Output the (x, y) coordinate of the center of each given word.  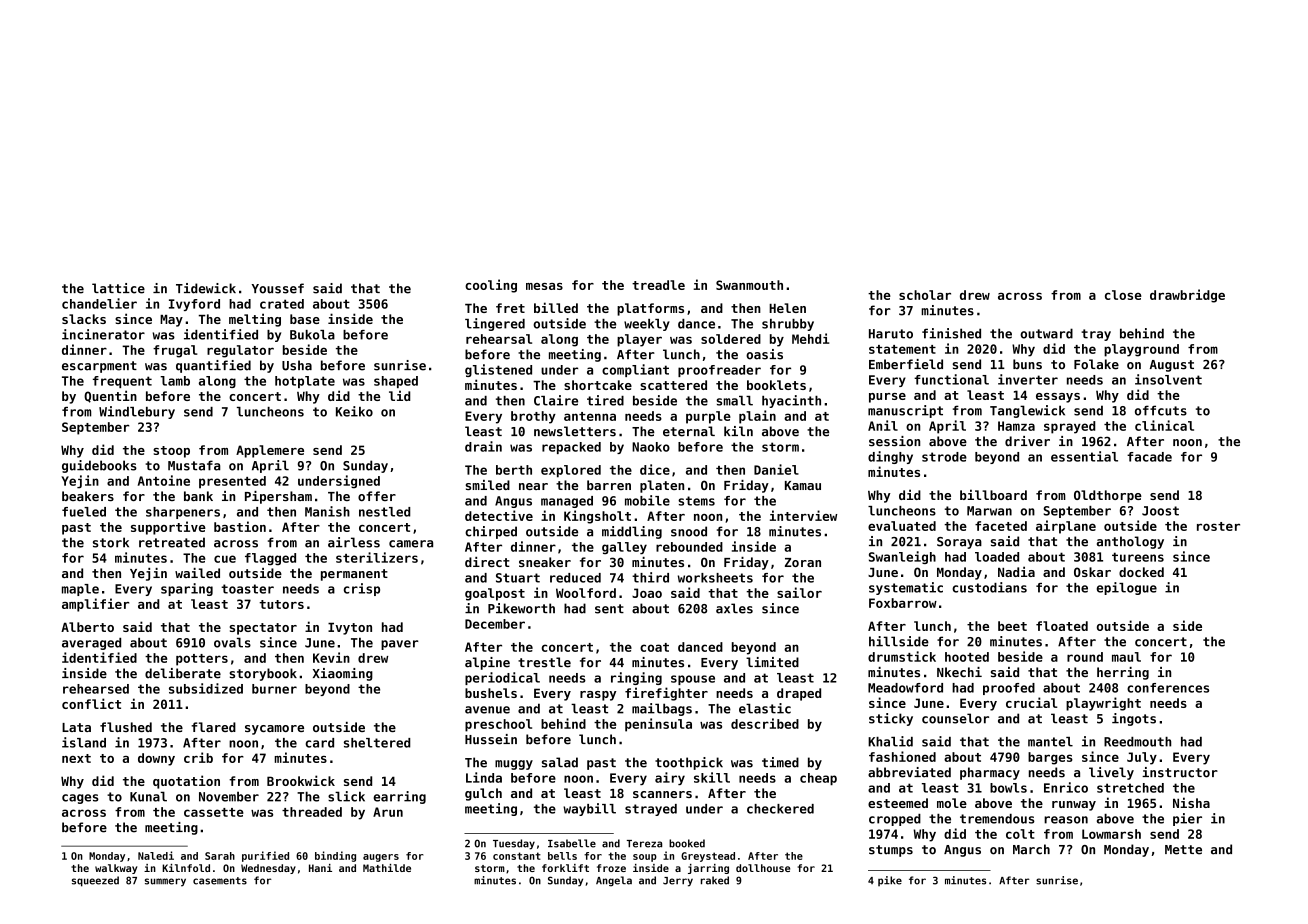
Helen (787, 308)
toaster (247, 589)
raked (715, 880)
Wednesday (268, 869)
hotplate (305, 382)
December (495, 624)
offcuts (1161, 410)
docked (1141, 572)
